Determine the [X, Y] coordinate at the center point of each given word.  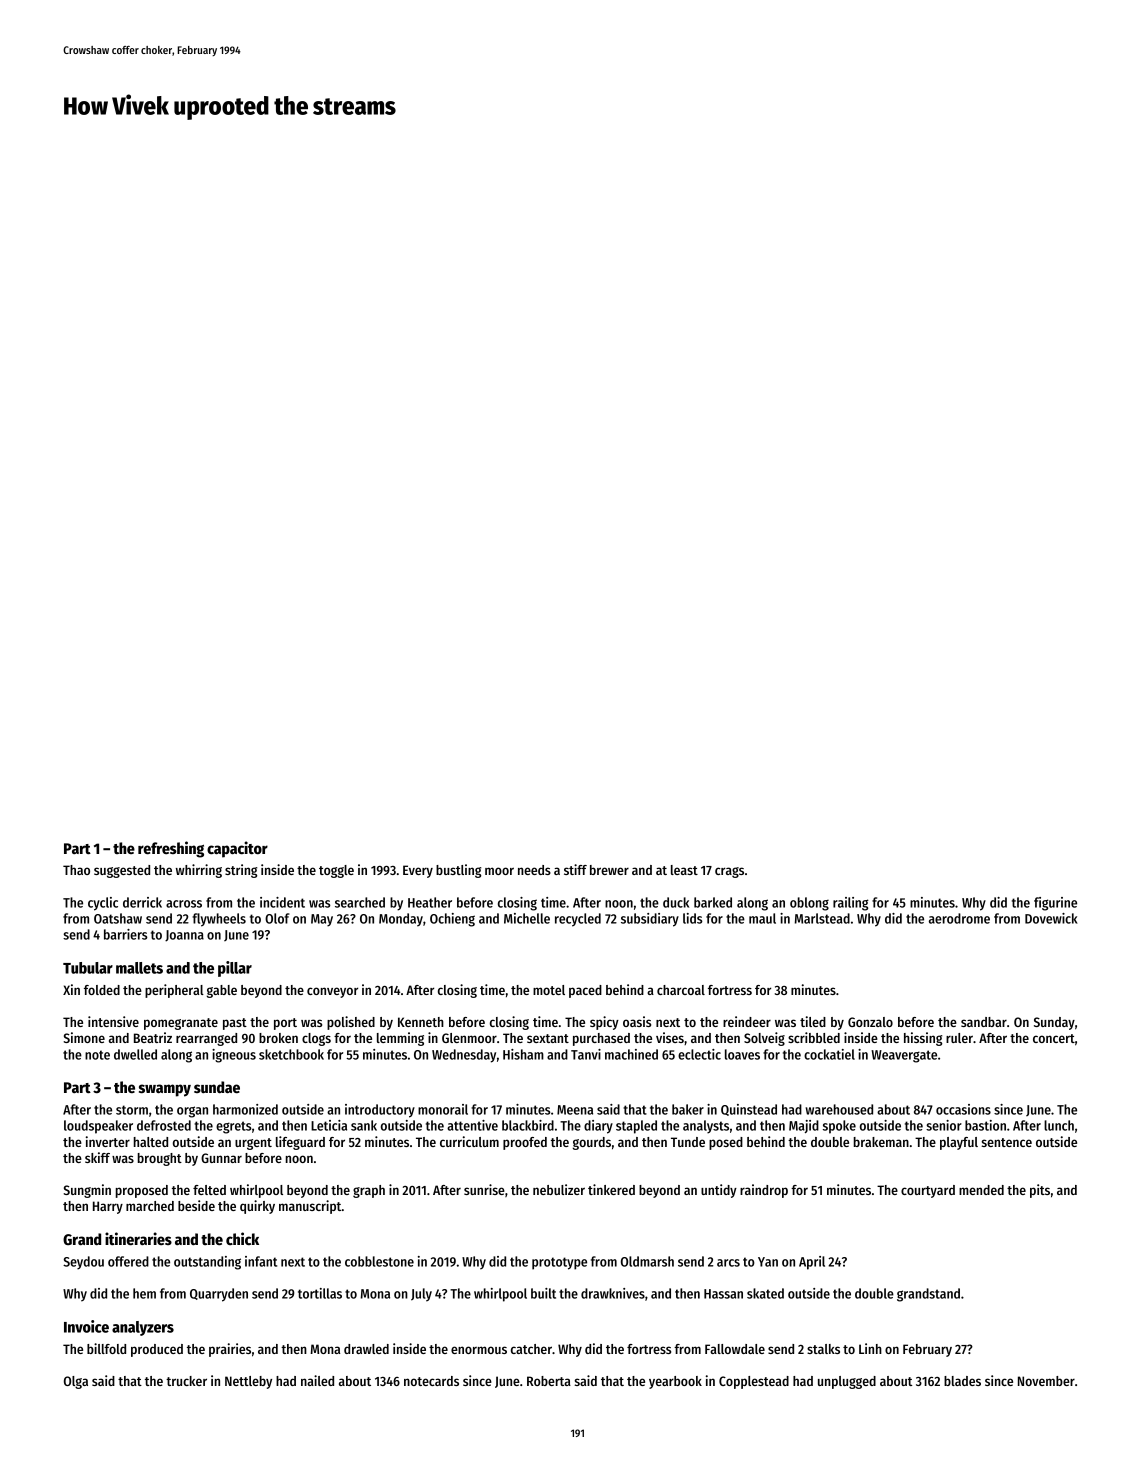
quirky [257, 1207]
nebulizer [559, 1189]
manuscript [310, 1207]
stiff [575, 869]
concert [1054, 1038]
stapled [636, 1127]
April [812, 1263]
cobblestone [379, 1261]
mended [981, 1190]
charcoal [681, 990]
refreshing [171, 849]
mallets [139, 968]
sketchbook [291, 1054]
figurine [1055, 904]
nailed [317, 1380]
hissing [923, 1039]
